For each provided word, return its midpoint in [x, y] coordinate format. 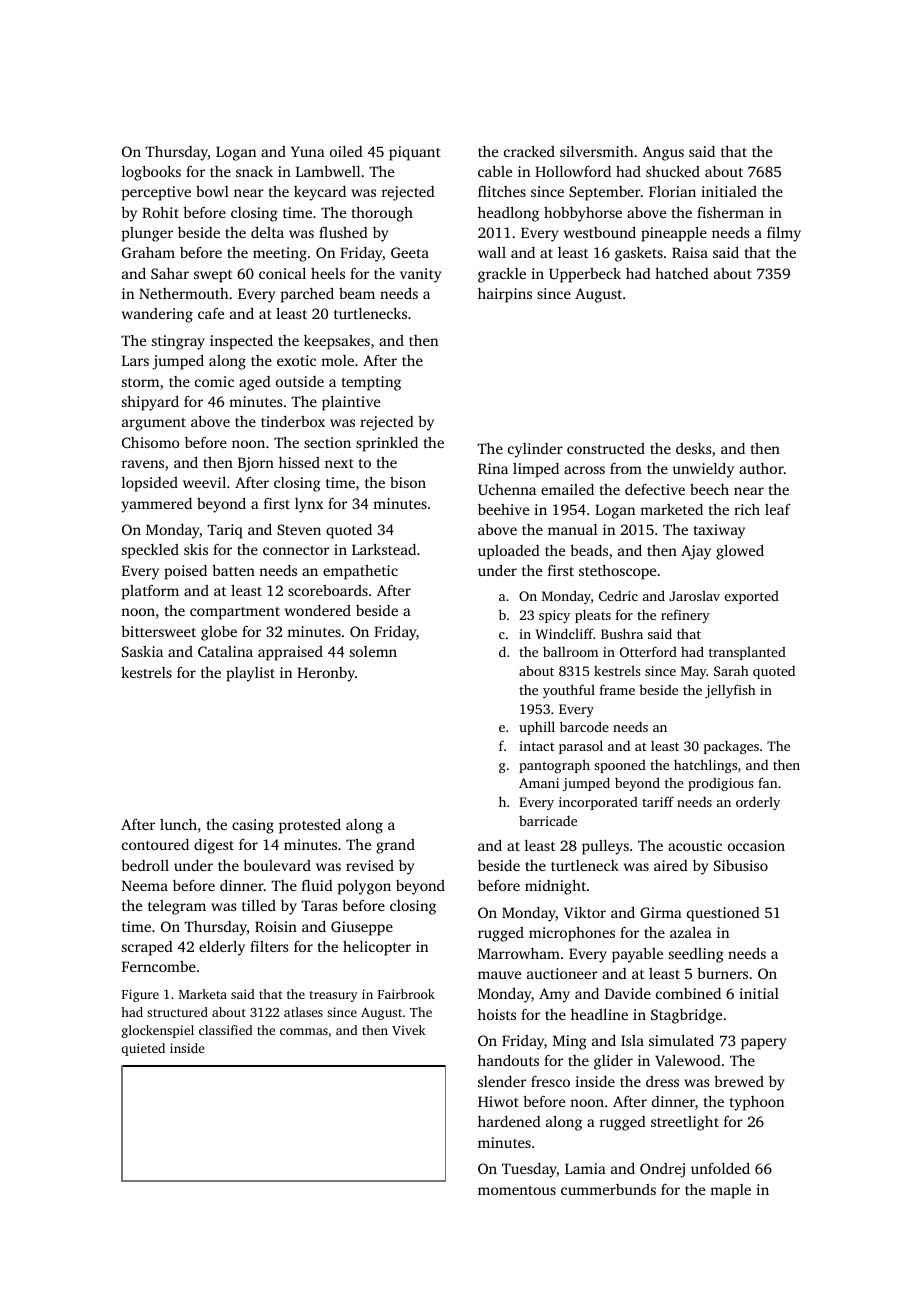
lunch [178, 824]
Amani [539, 783]
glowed [740, 552]
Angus [663, 153]
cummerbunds [608, 1189]
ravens [143, 464]
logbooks [151, 173]
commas [304, 1031]
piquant [415, 153]
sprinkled [387, 444]
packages [731, 747]
